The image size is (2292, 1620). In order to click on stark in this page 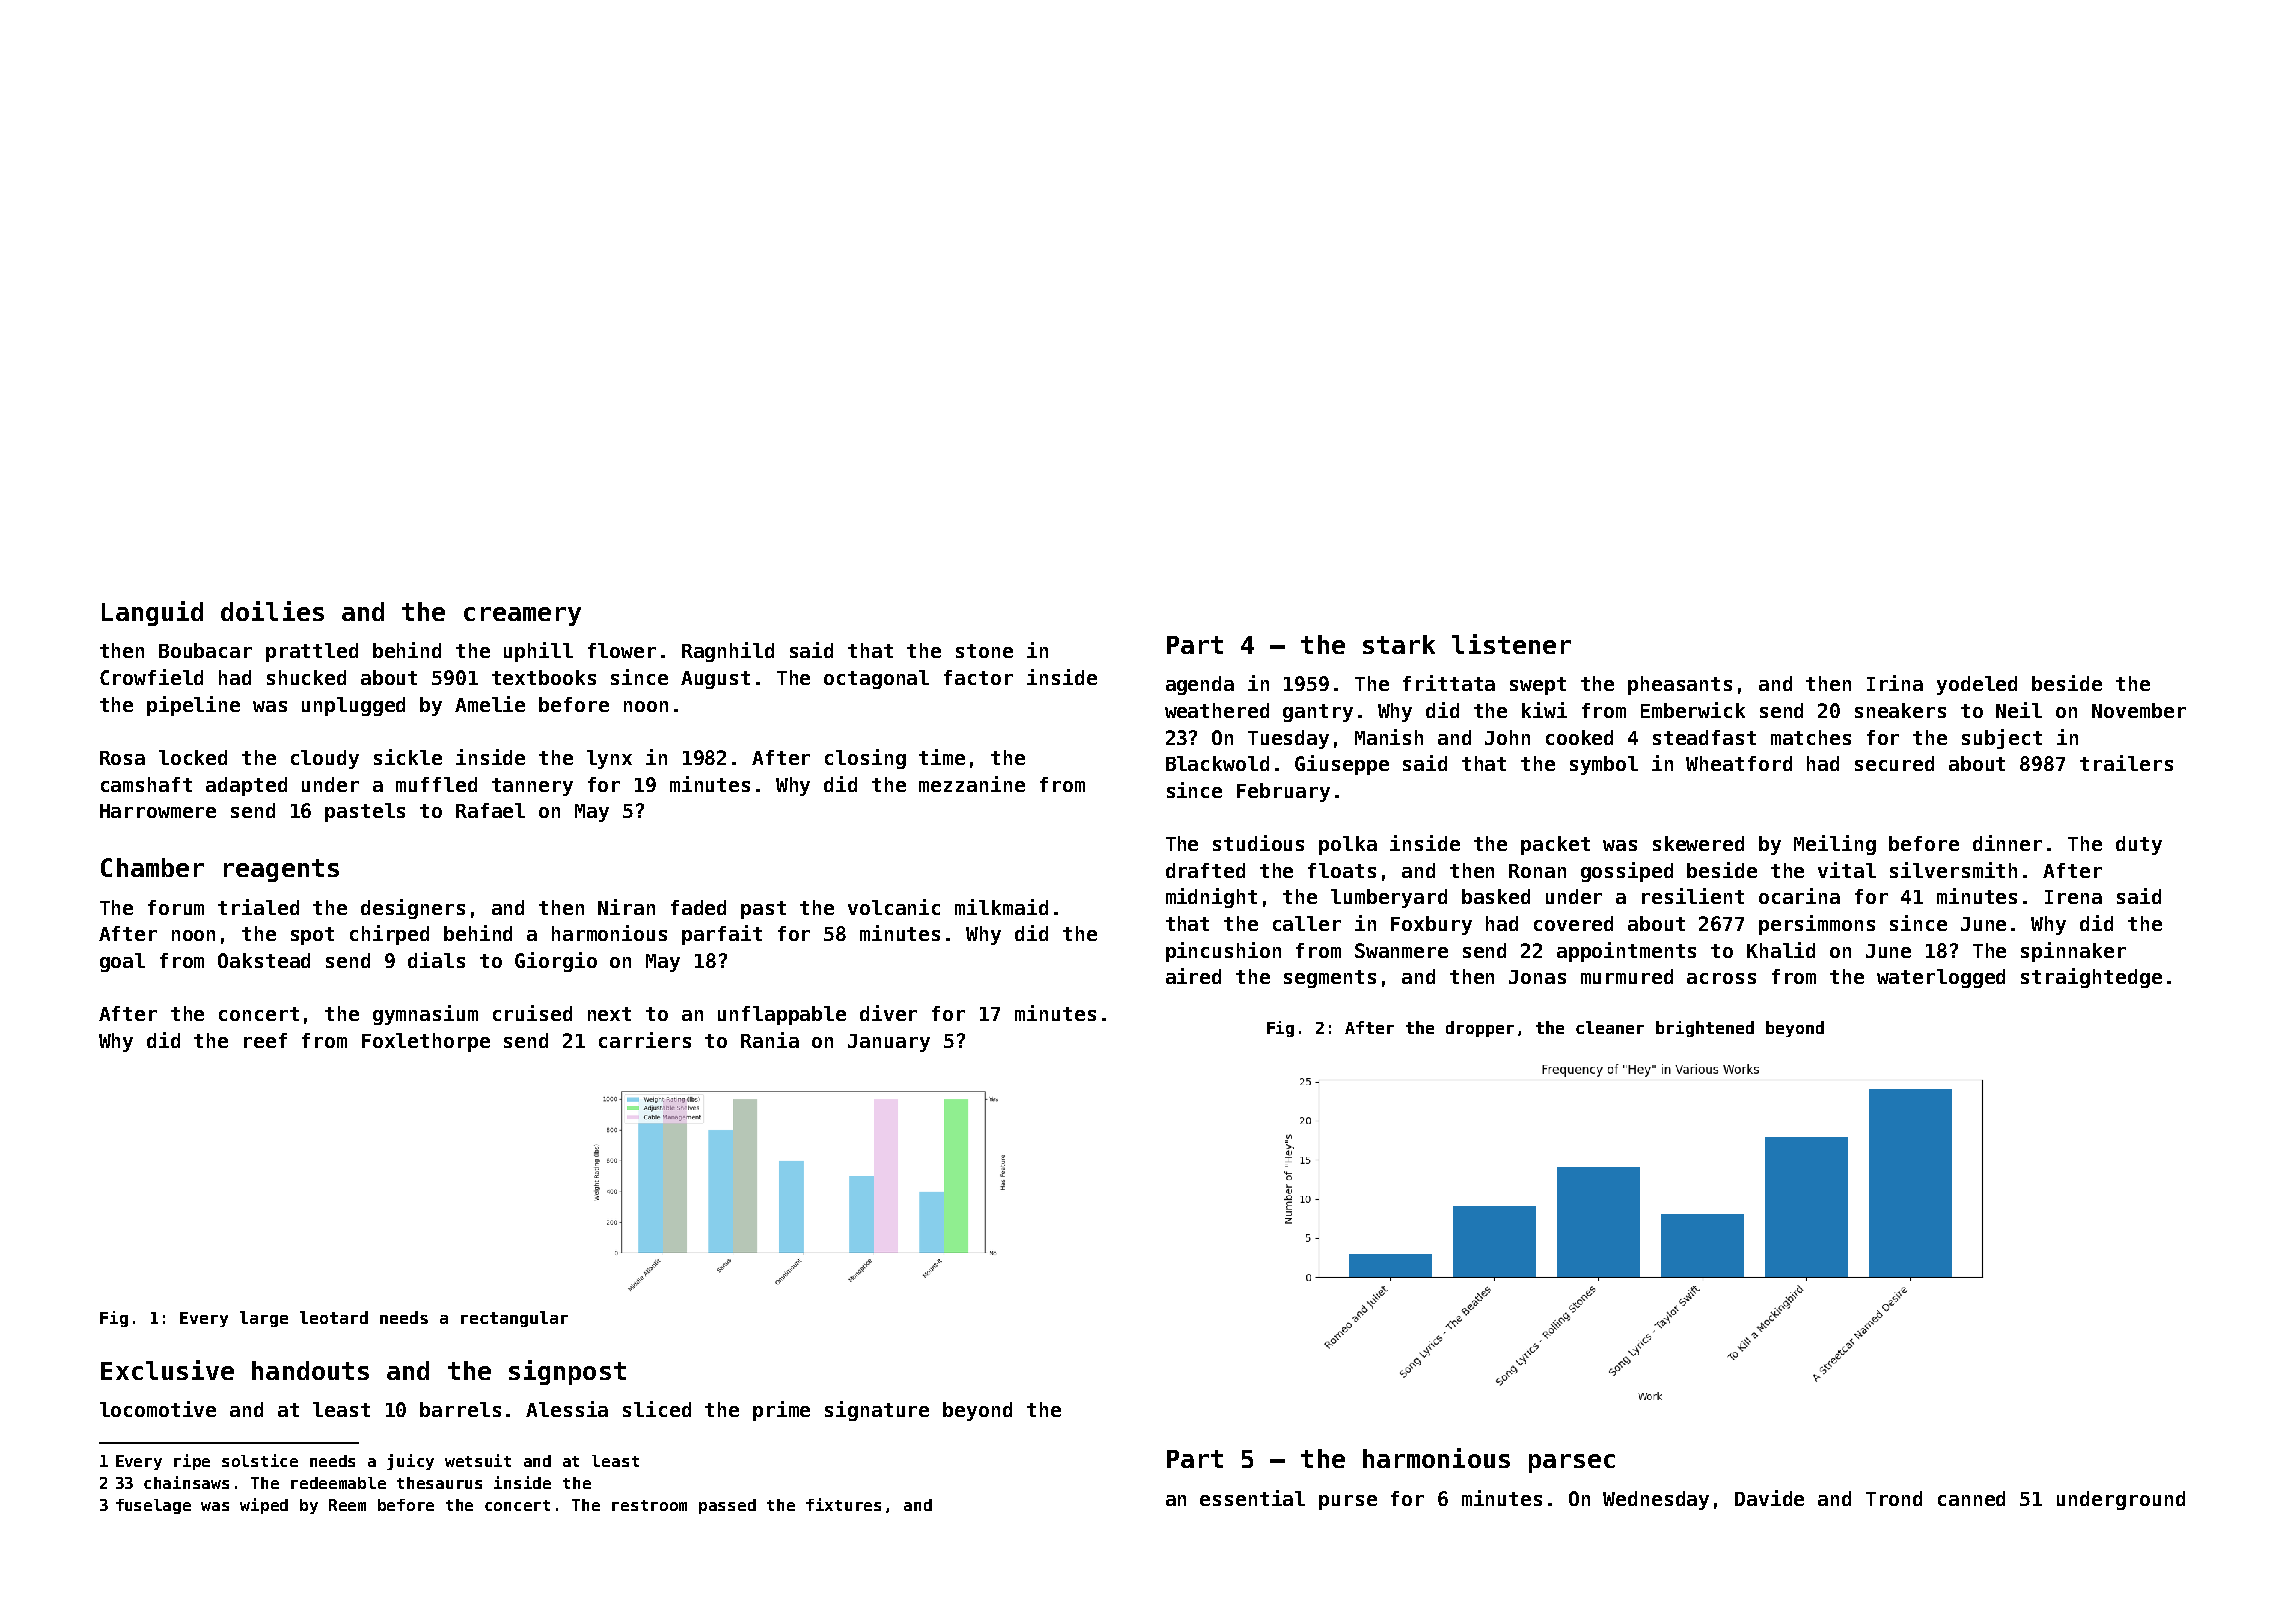, I will do `click(1399, 644)`.
